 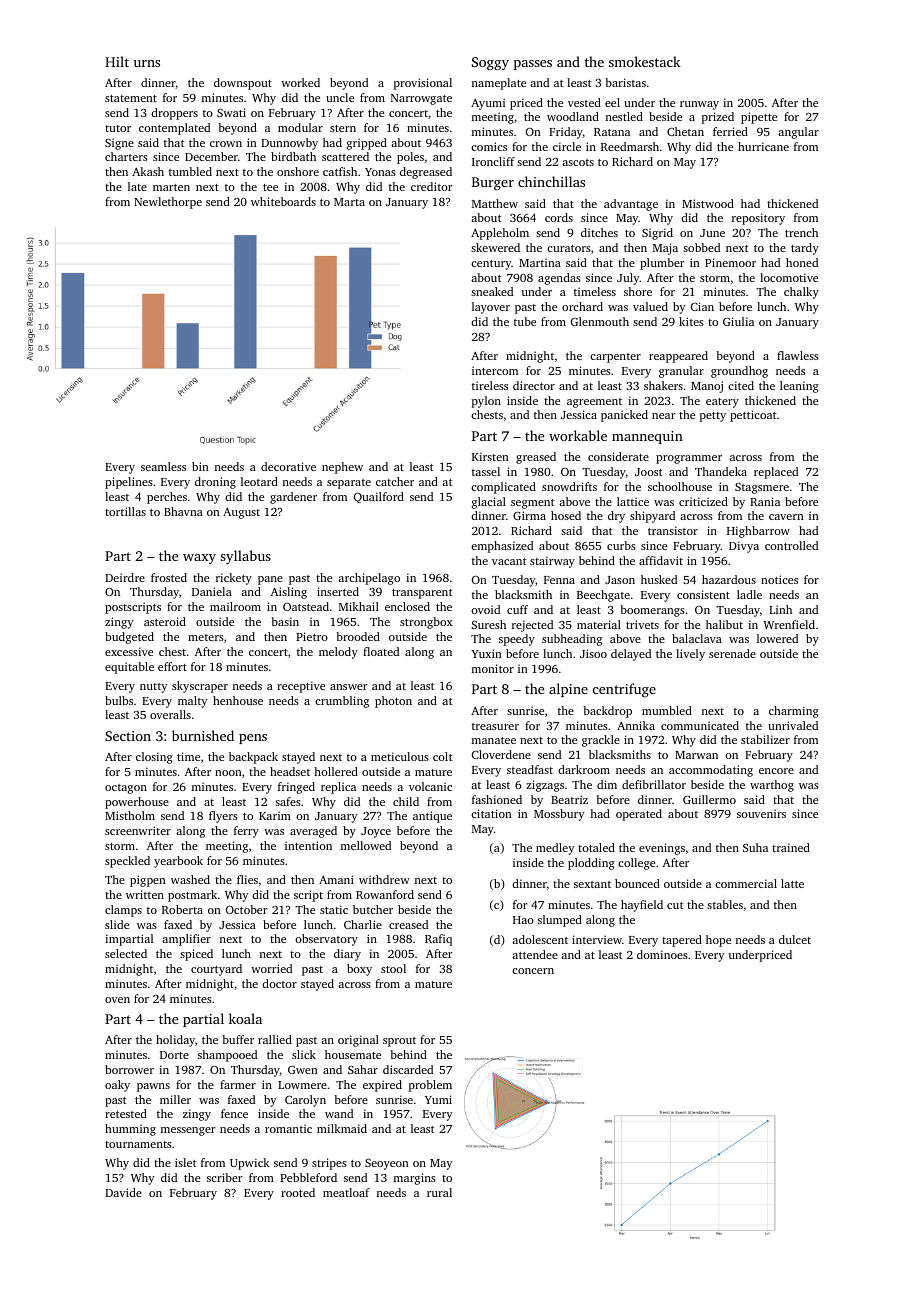 I want to click on retested, so click(x=126, y=1113).
